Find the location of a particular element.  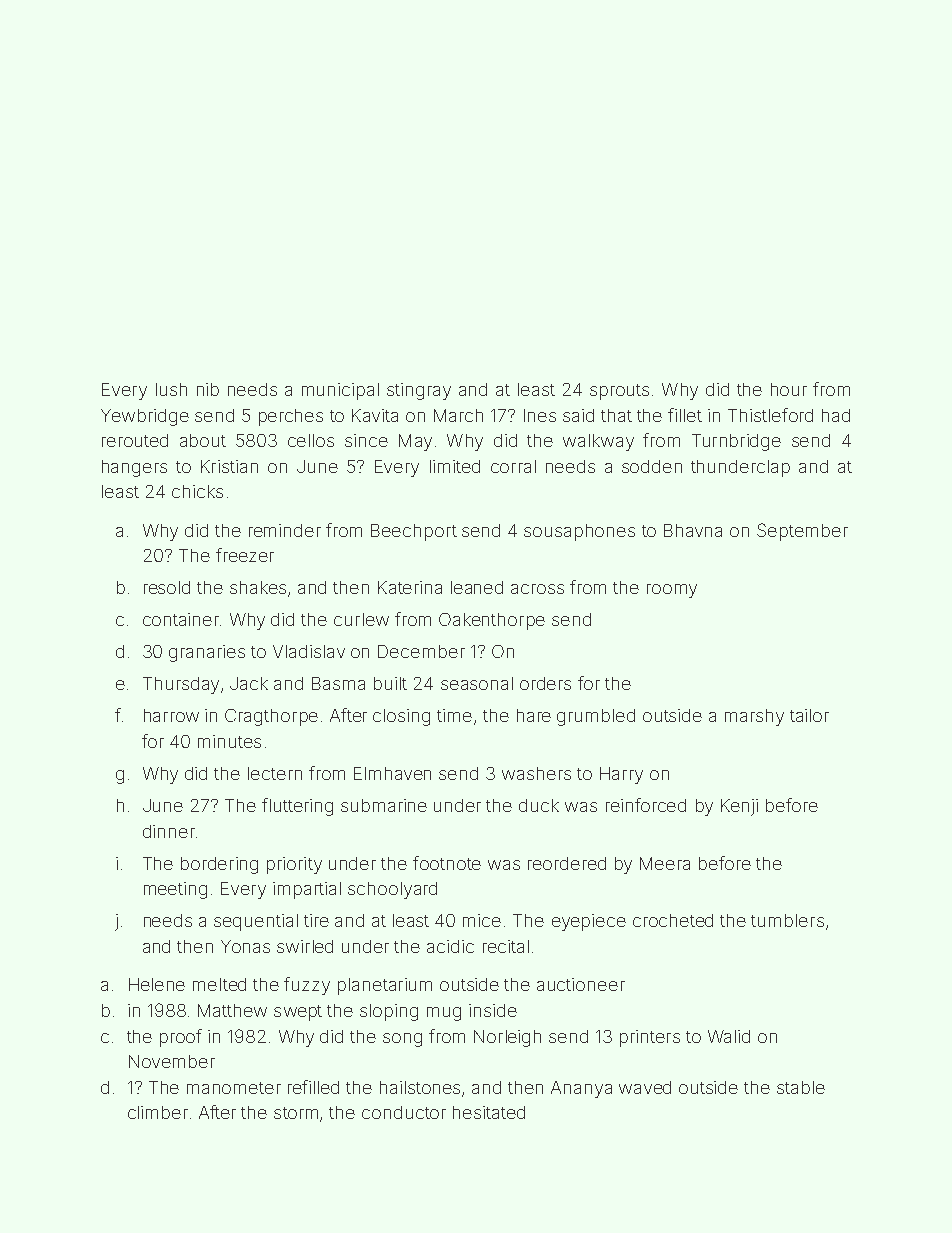

May is located at coordinates (415, 442).
